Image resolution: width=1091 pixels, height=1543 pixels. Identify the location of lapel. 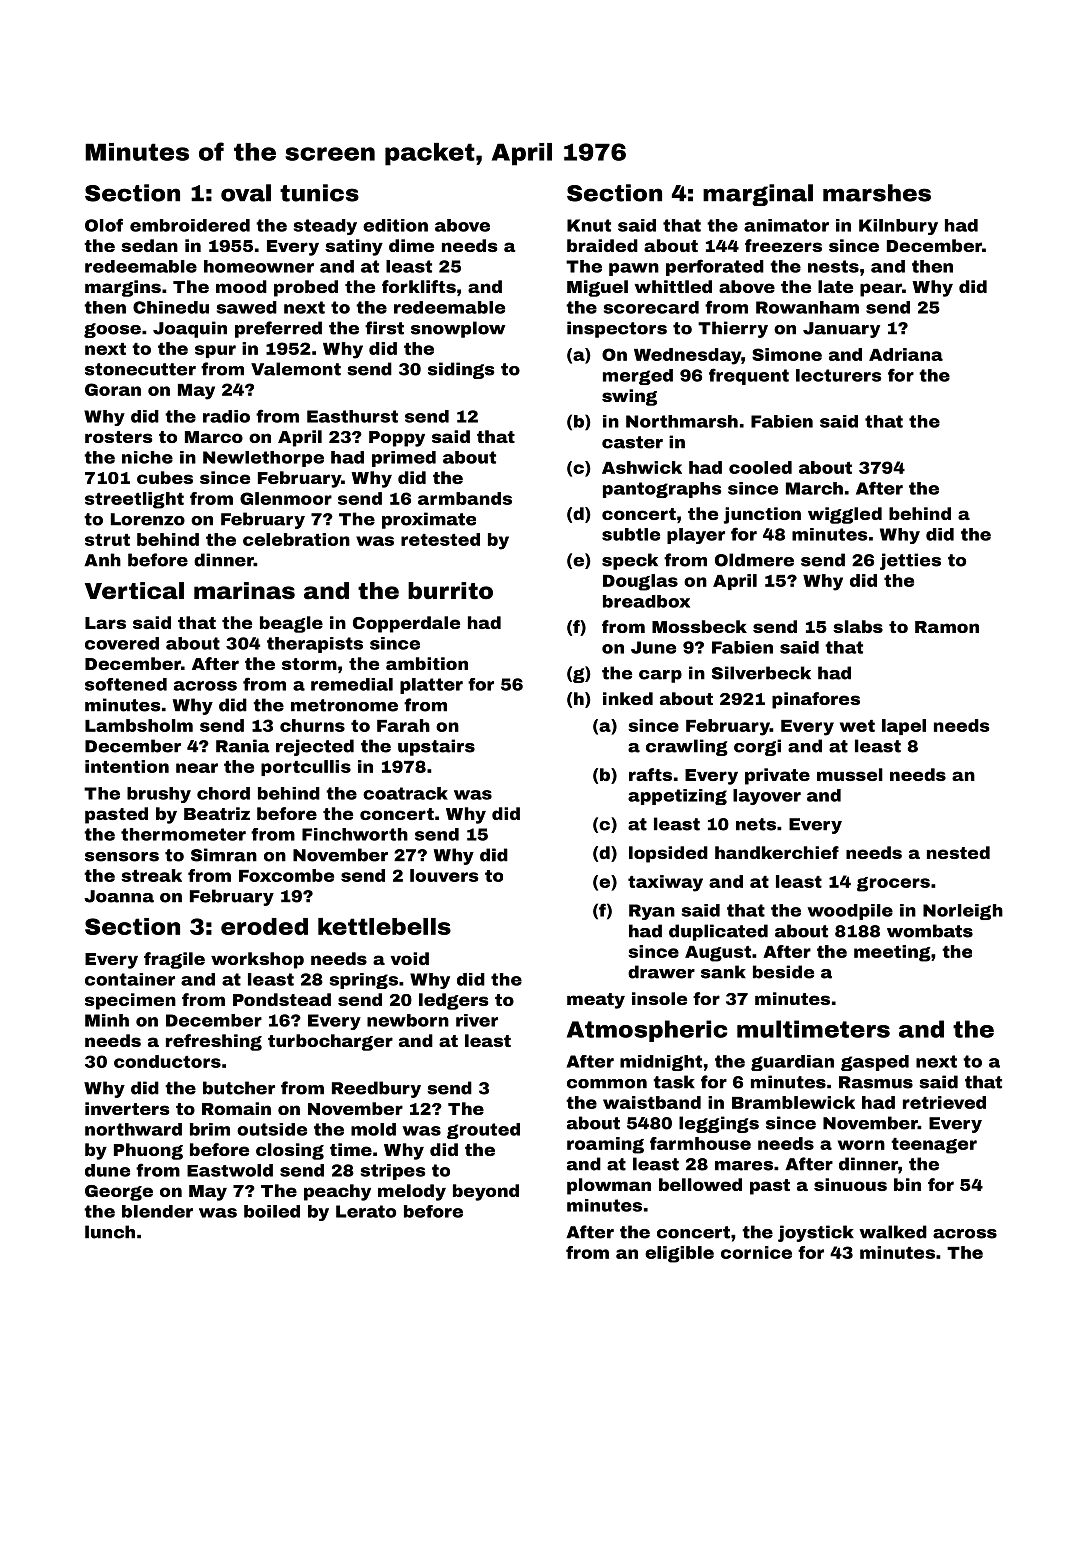
(904, 727).
